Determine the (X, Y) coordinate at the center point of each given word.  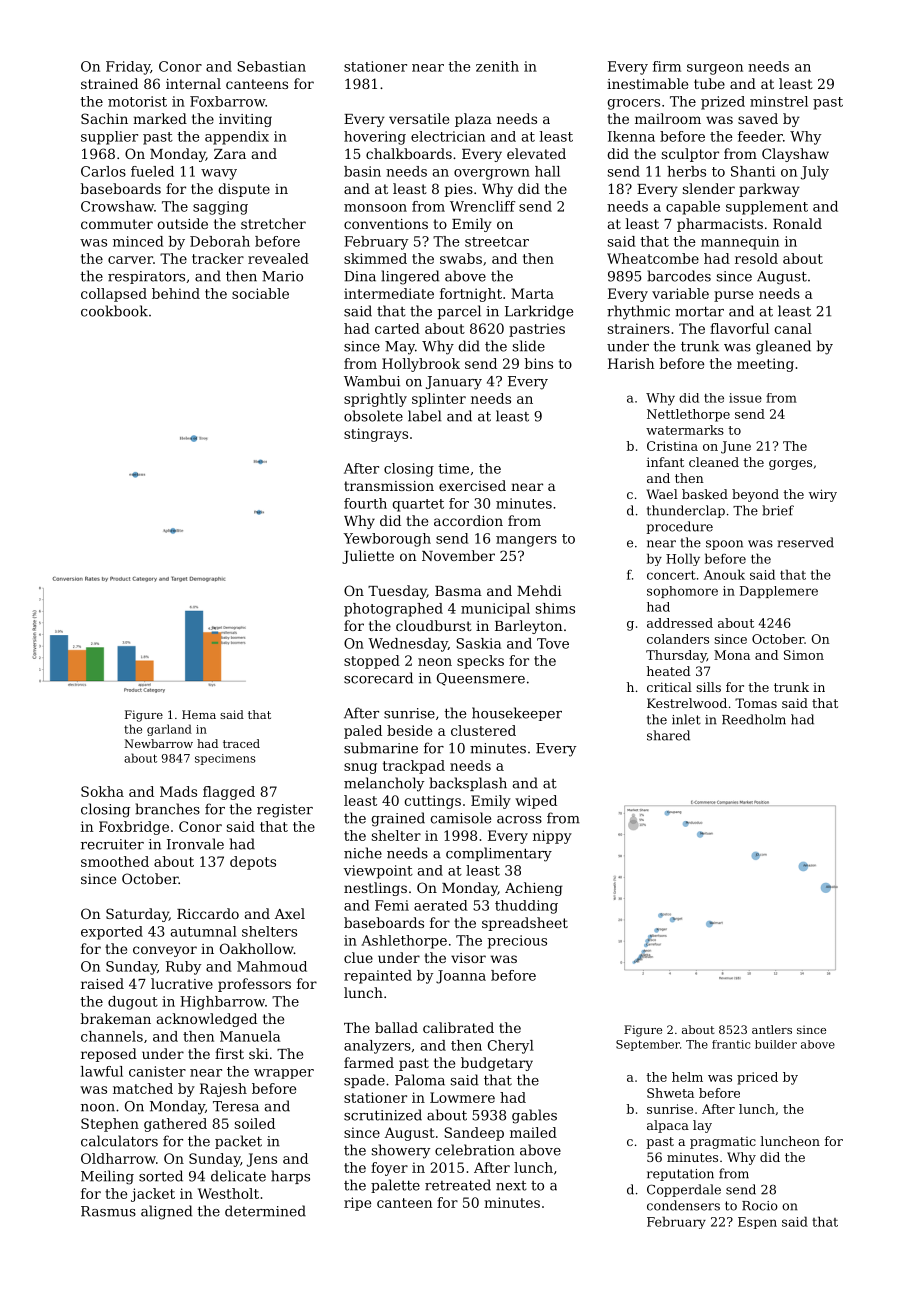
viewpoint (378, 872)
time (453, 468)
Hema (199, 714)
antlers (772, 1029)
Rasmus (108, 1211)
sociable (260, 293)
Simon (804, 655)
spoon (724, 545)
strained (109, 83)
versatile (419, 118)
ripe (357, 1204)
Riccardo (208, 913)
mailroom (668, 118)
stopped (372, 662)
